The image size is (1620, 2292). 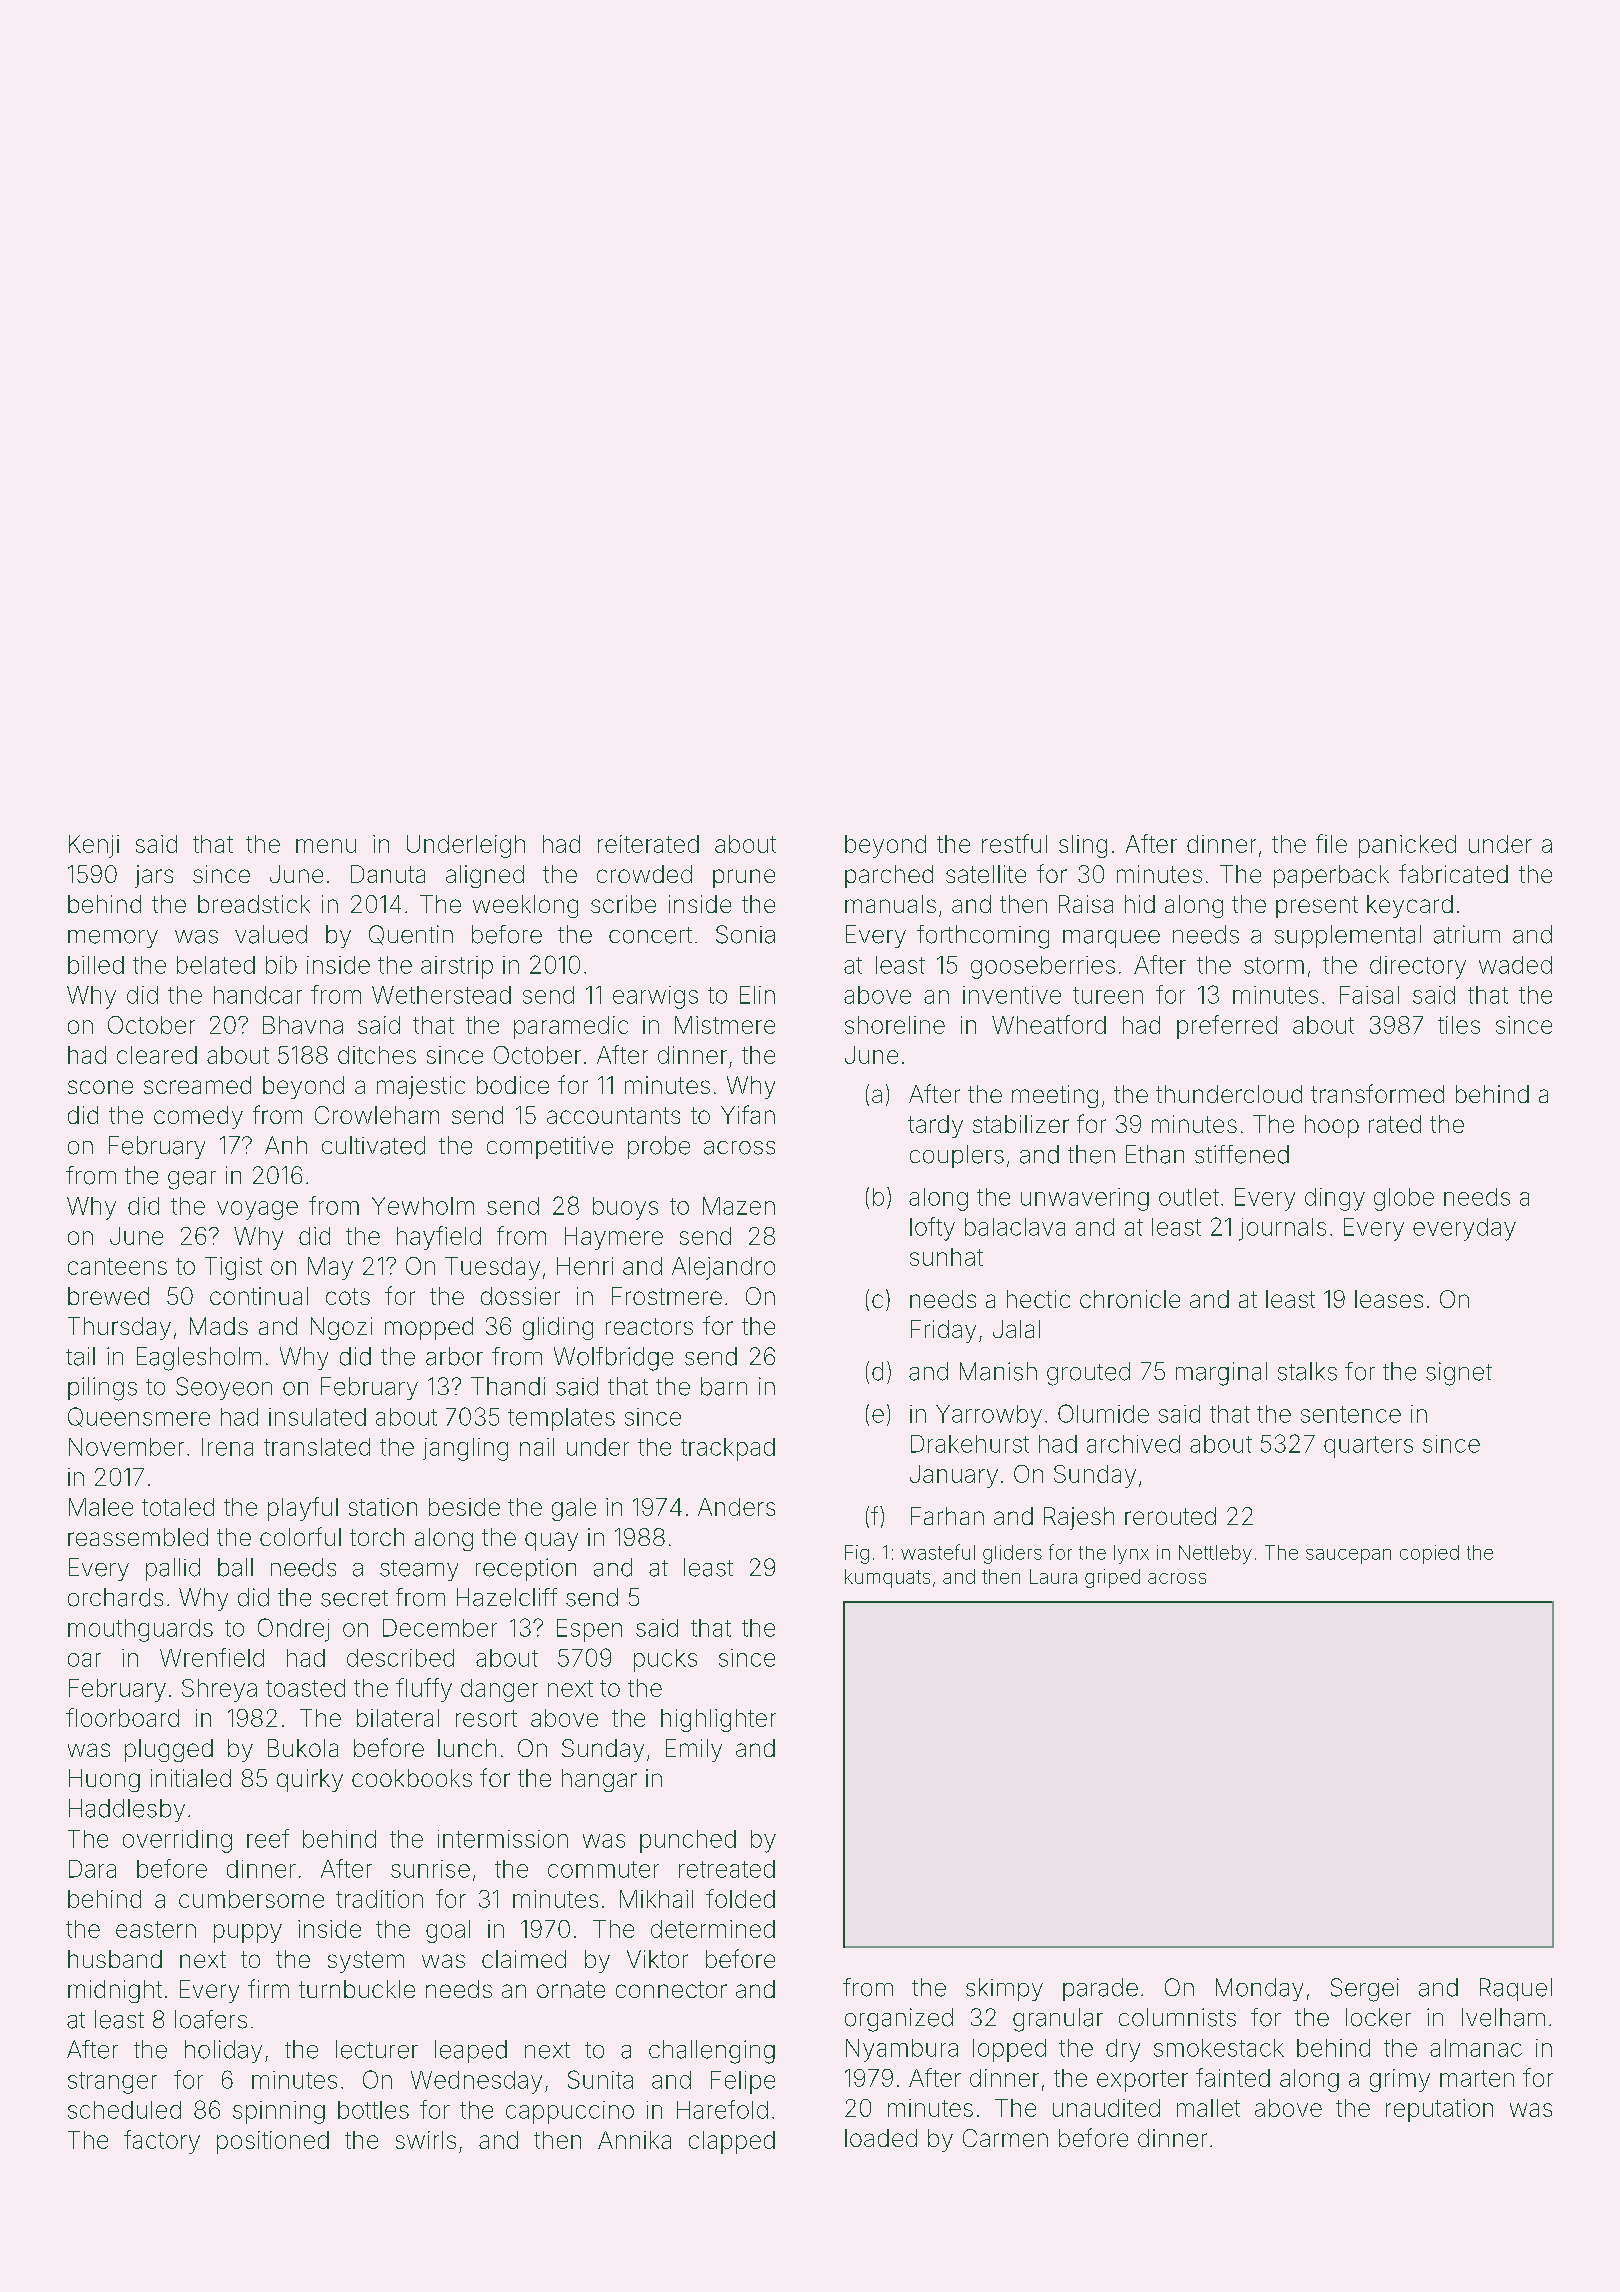 What do you see at coordinates (1221, 1374) in the document?
I see `marginal` at bounding box center [1221, 1374].
